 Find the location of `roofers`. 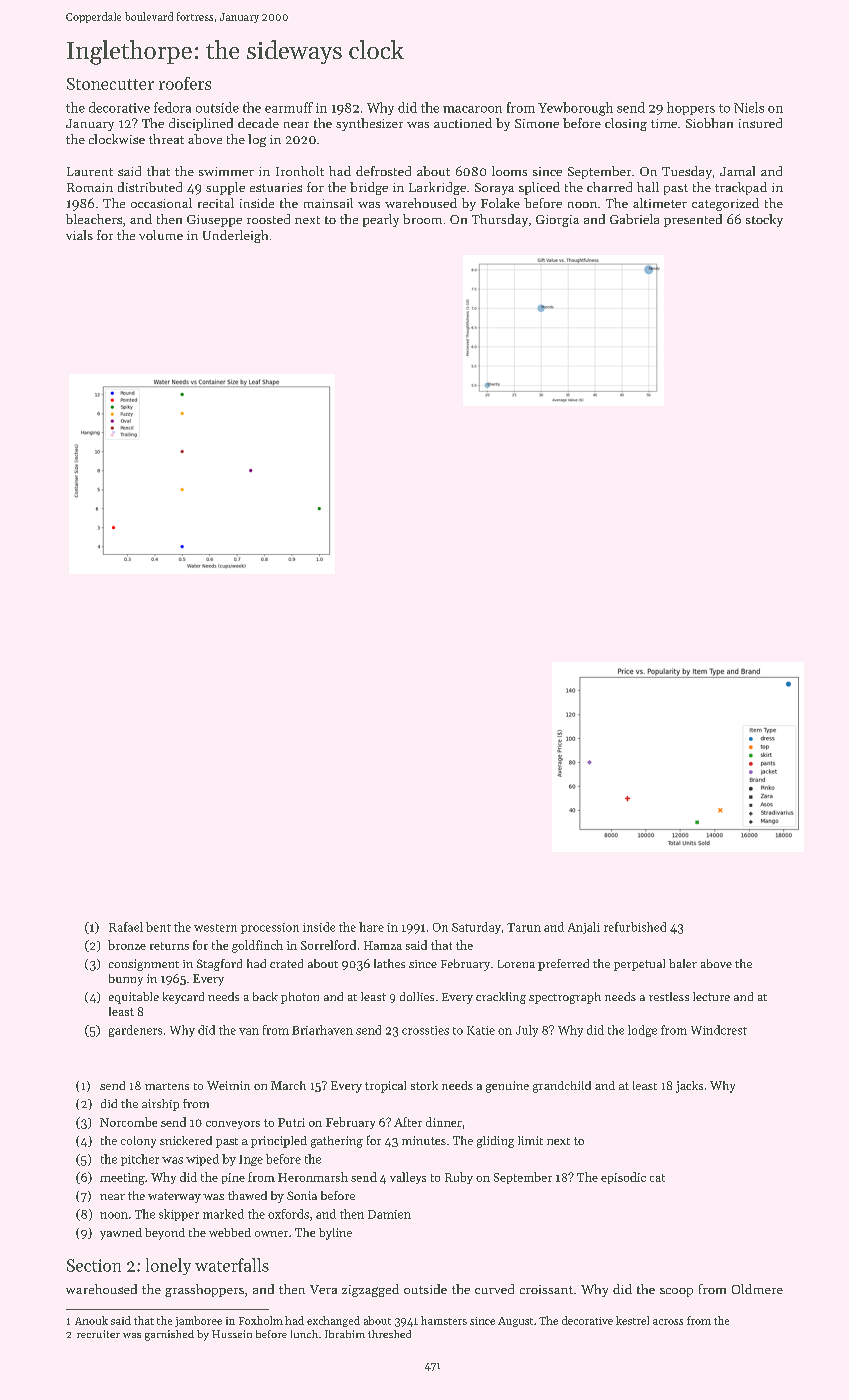

roofers is located at coordinates (185, 83).
